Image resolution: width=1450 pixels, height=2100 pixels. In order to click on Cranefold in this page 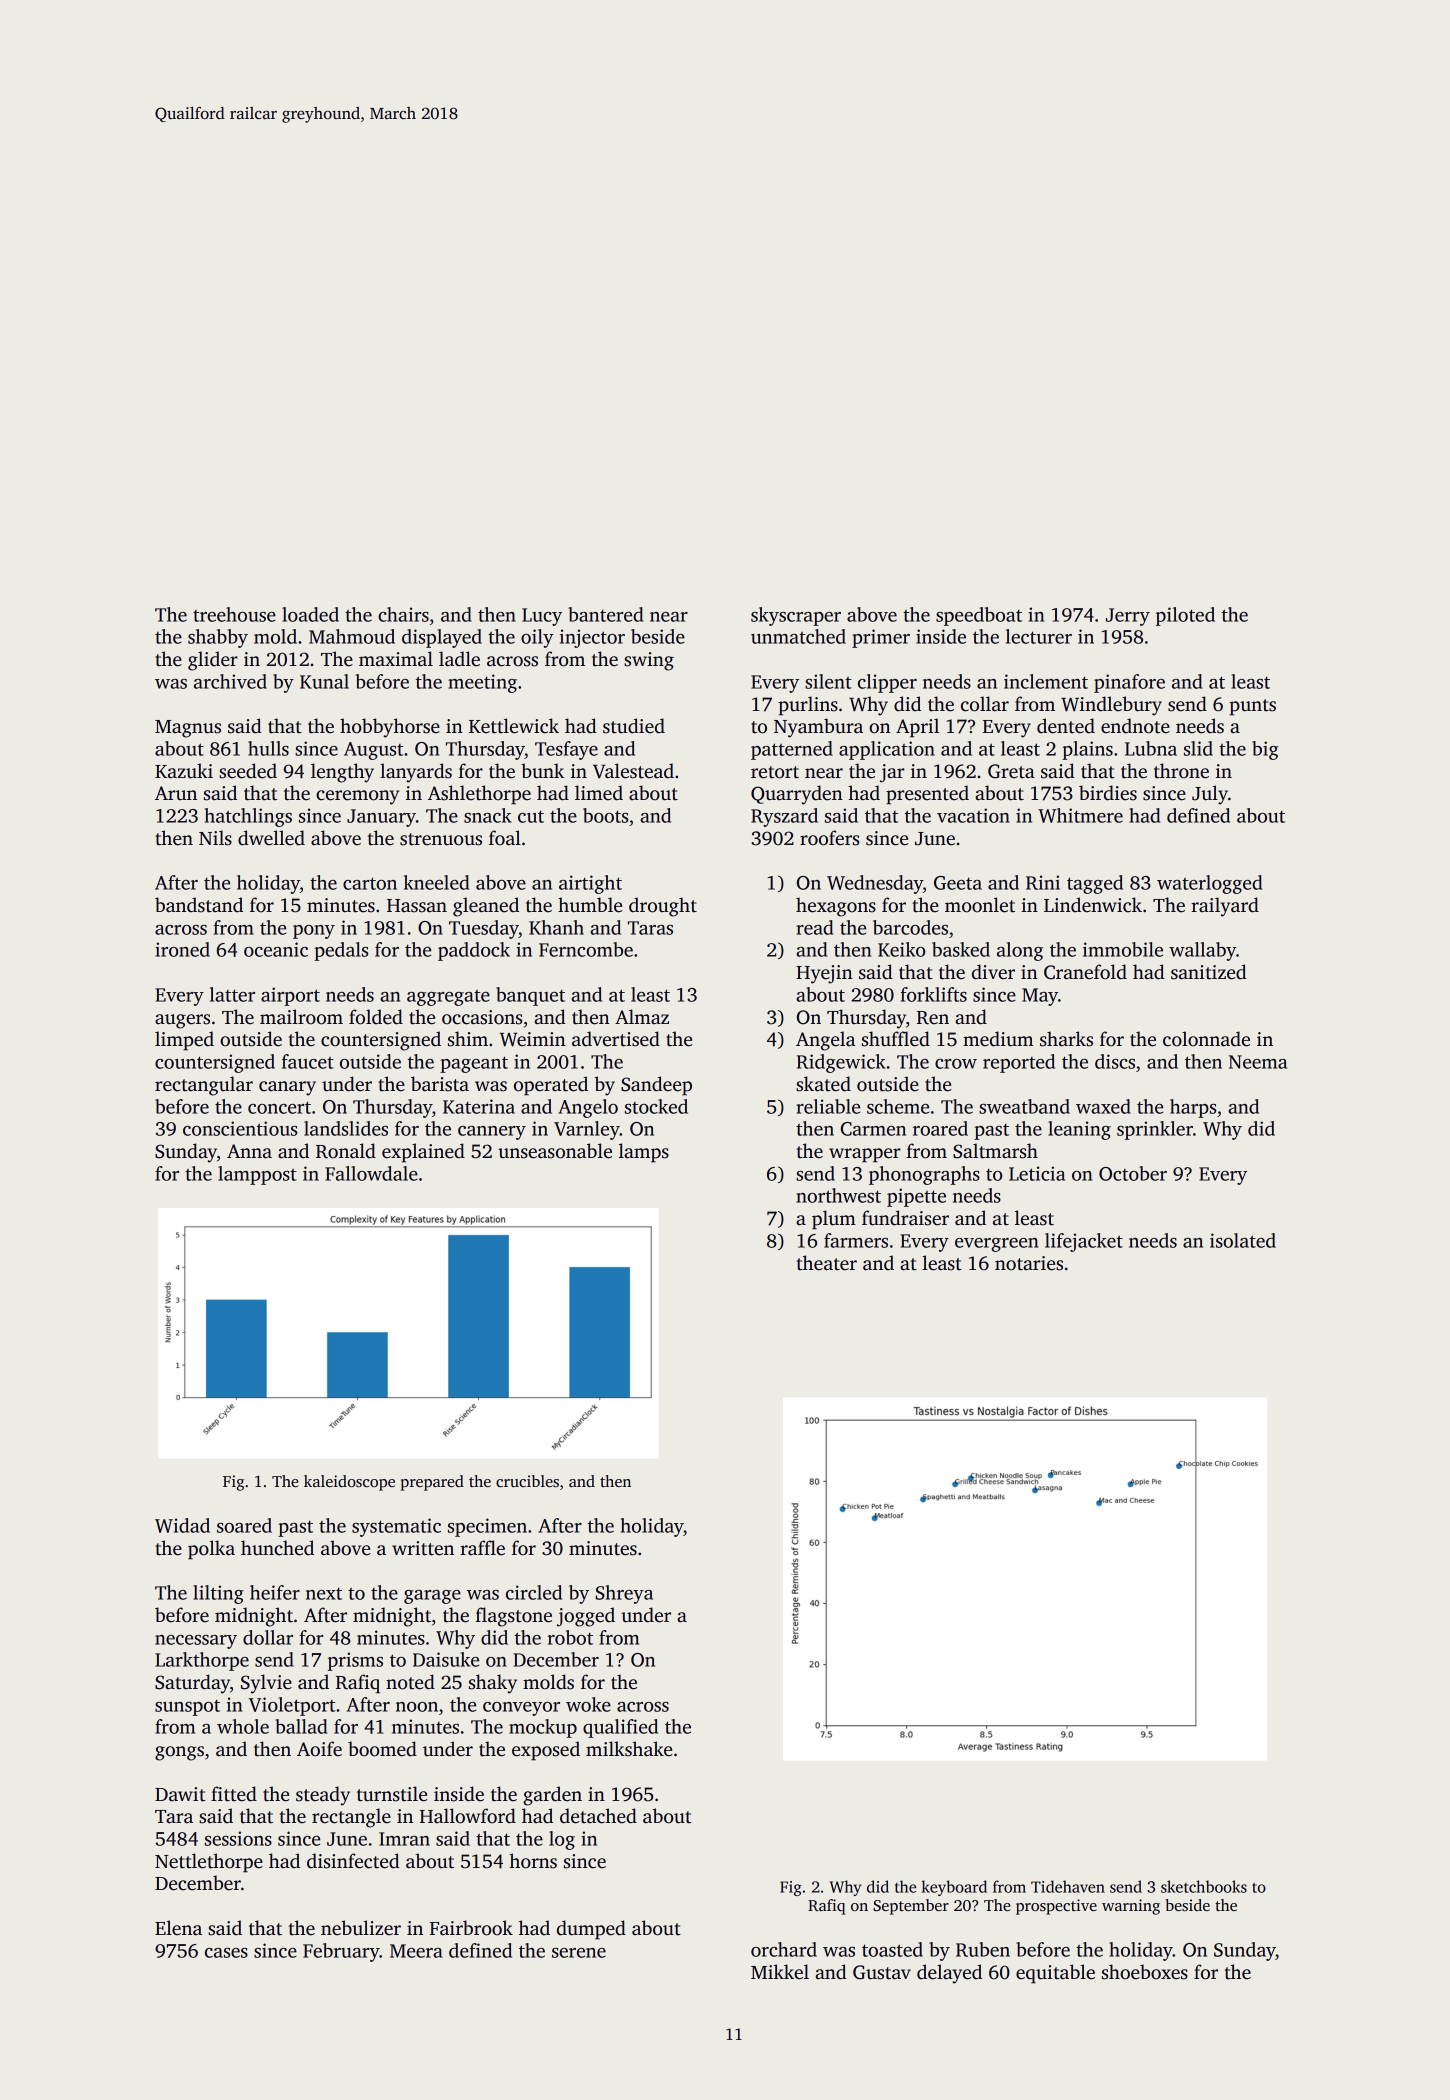, I will do `click(1085, 972)`.
